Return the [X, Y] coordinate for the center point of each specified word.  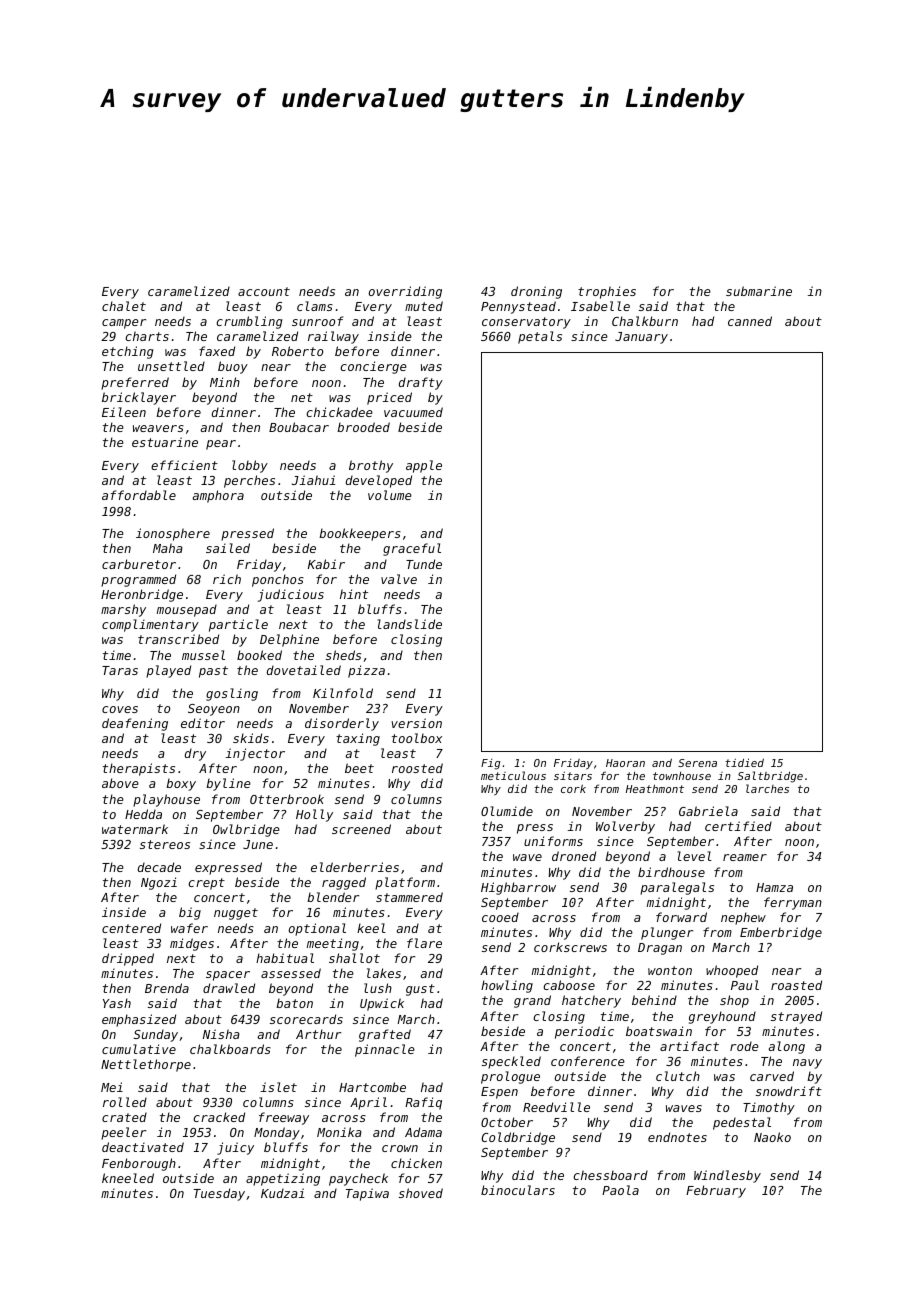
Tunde [424, 564]
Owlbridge [246, 830]
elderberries [355, 867]
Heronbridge [142, 595]
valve [399, 579]
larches [767, 788]
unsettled [171, 366]
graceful [412, 549]
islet [278, 1087]
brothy [371, 466]
